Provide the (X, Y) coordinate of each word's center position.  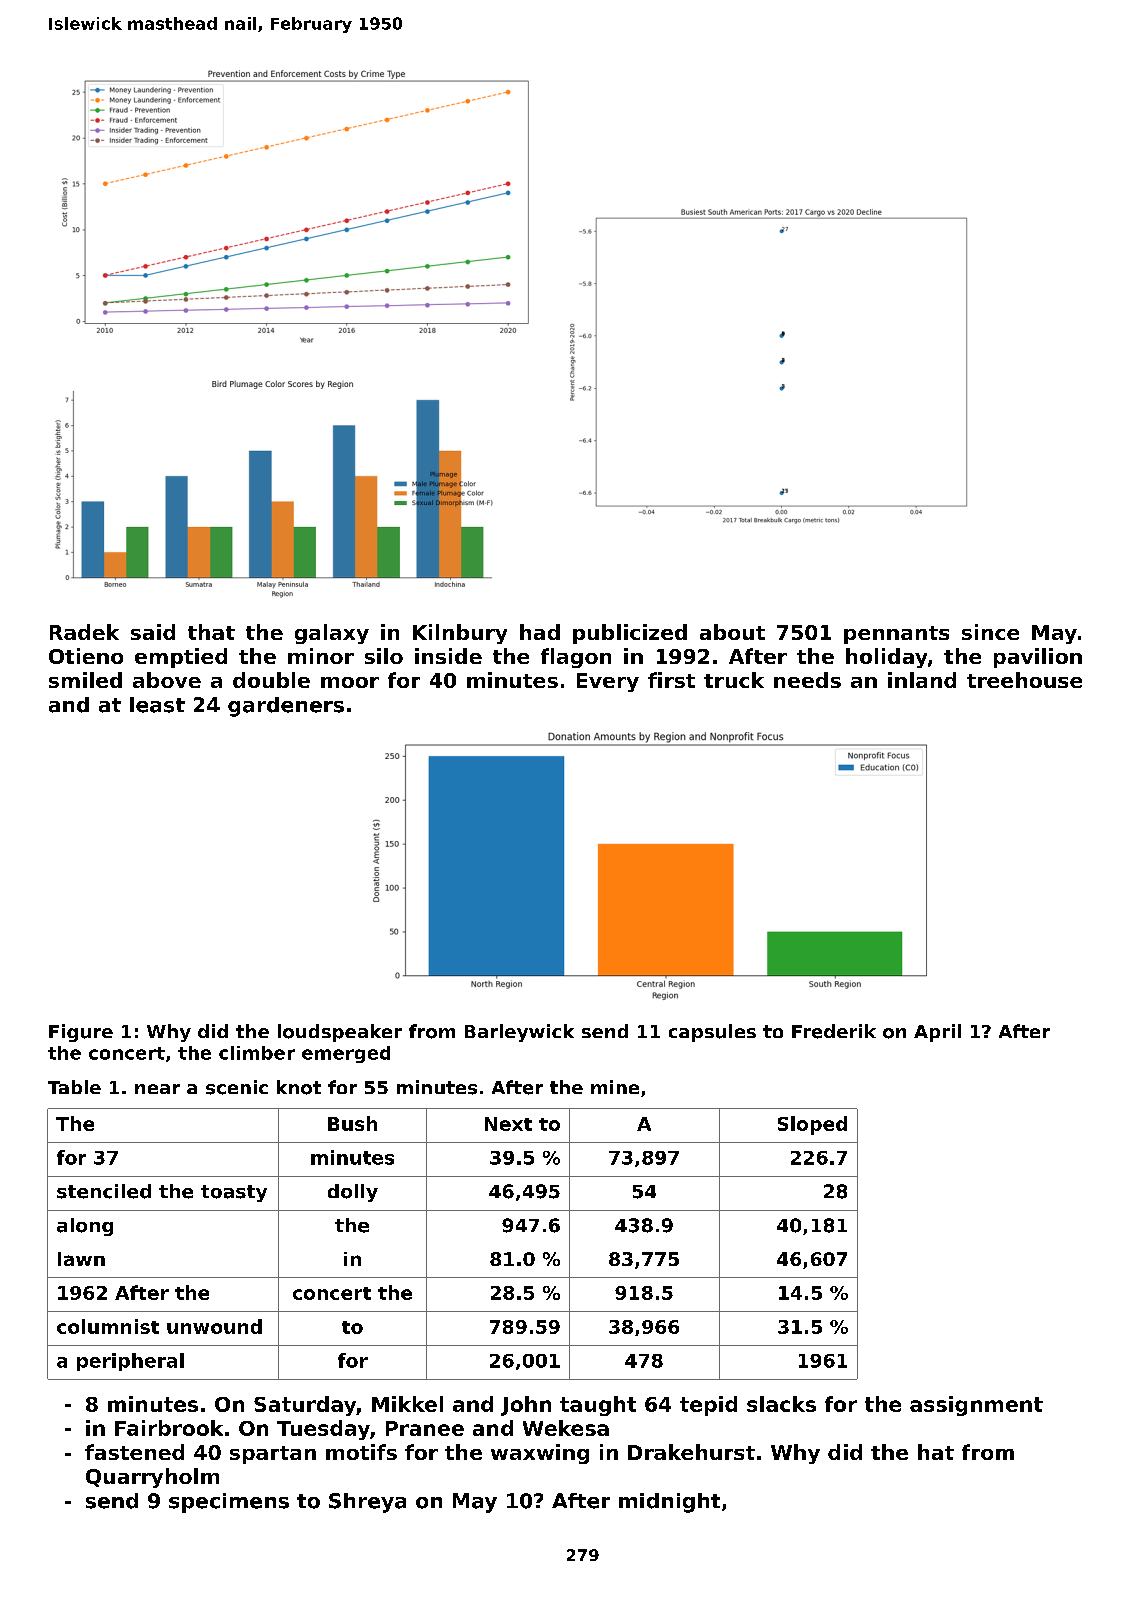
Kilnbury (460, 634)
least (157, 705)
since (990, 632)
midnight (669, 1503)
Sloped (812, 1125)
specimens (229, 1503)
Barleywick (519, 1033)
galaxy (332, 634)
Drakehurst (691, 1452)
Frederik (834, 1031)
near (157, 1089)
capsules (712, 1033)
